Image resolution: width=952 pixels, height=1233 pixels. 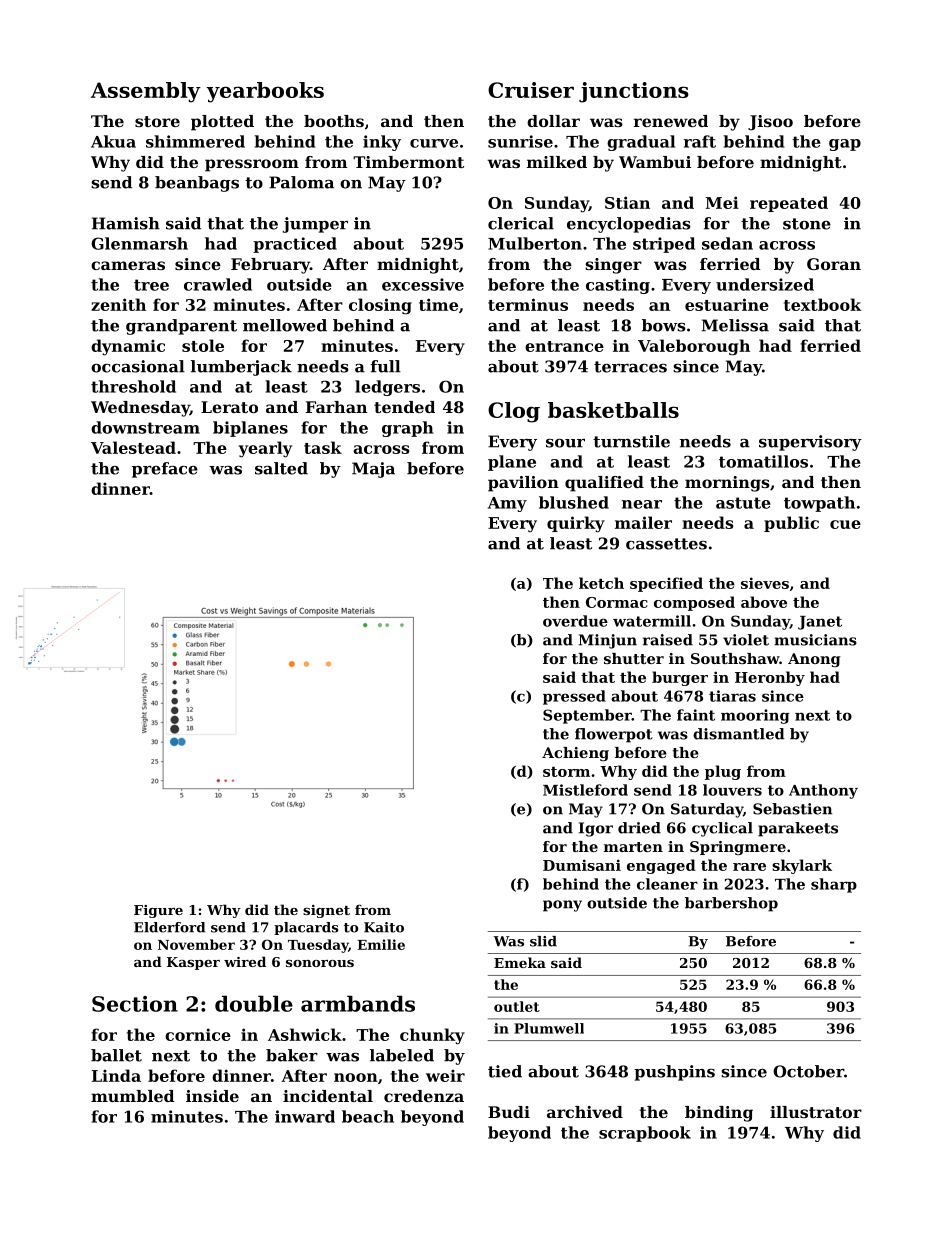 I want to click on scrapbook, so click(x=645, y=1134).
